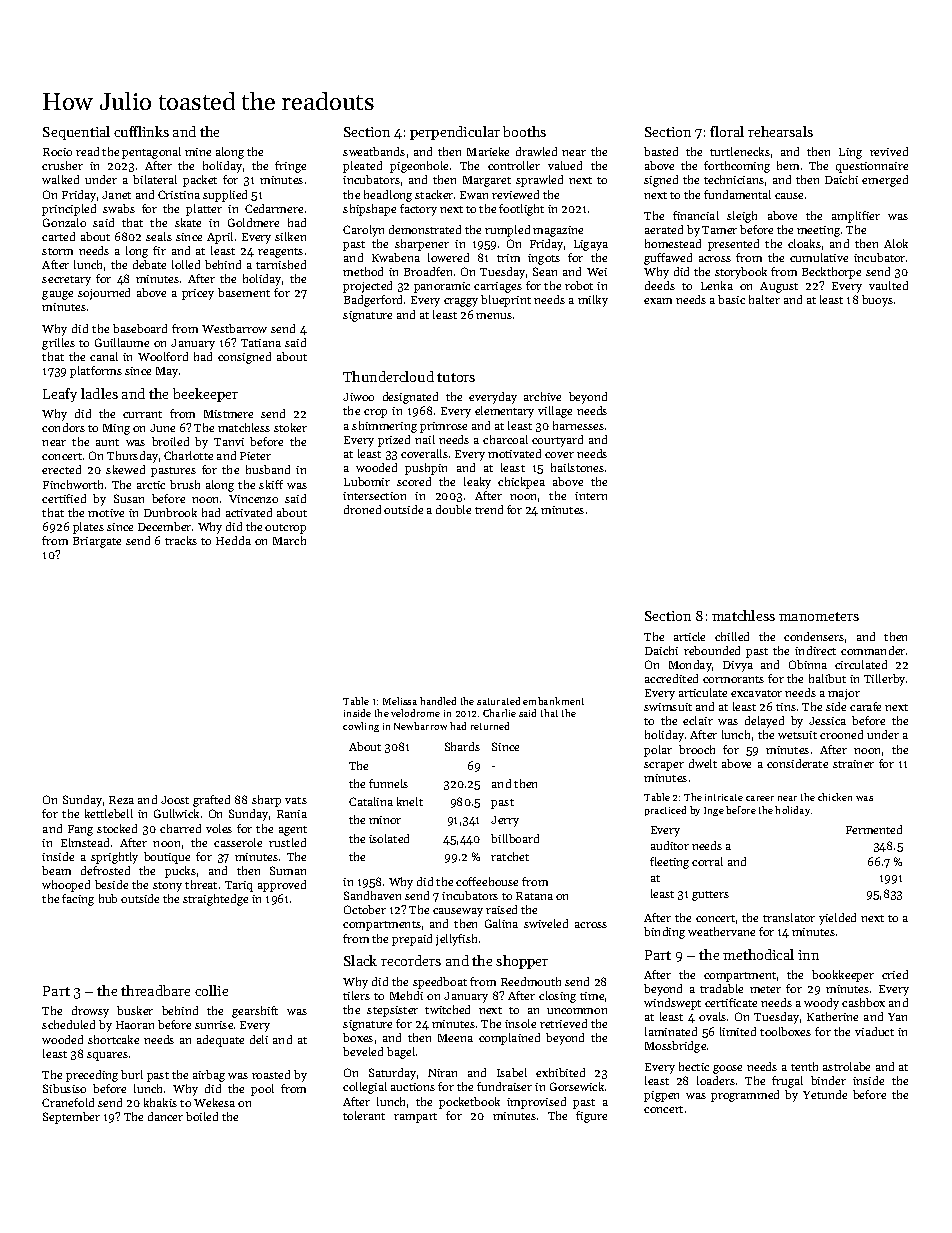 The width and height of the screenshot is (952, 1233). Describe the element at coordinates (591, 496) in the screenshot. I see `intern` at that location.
